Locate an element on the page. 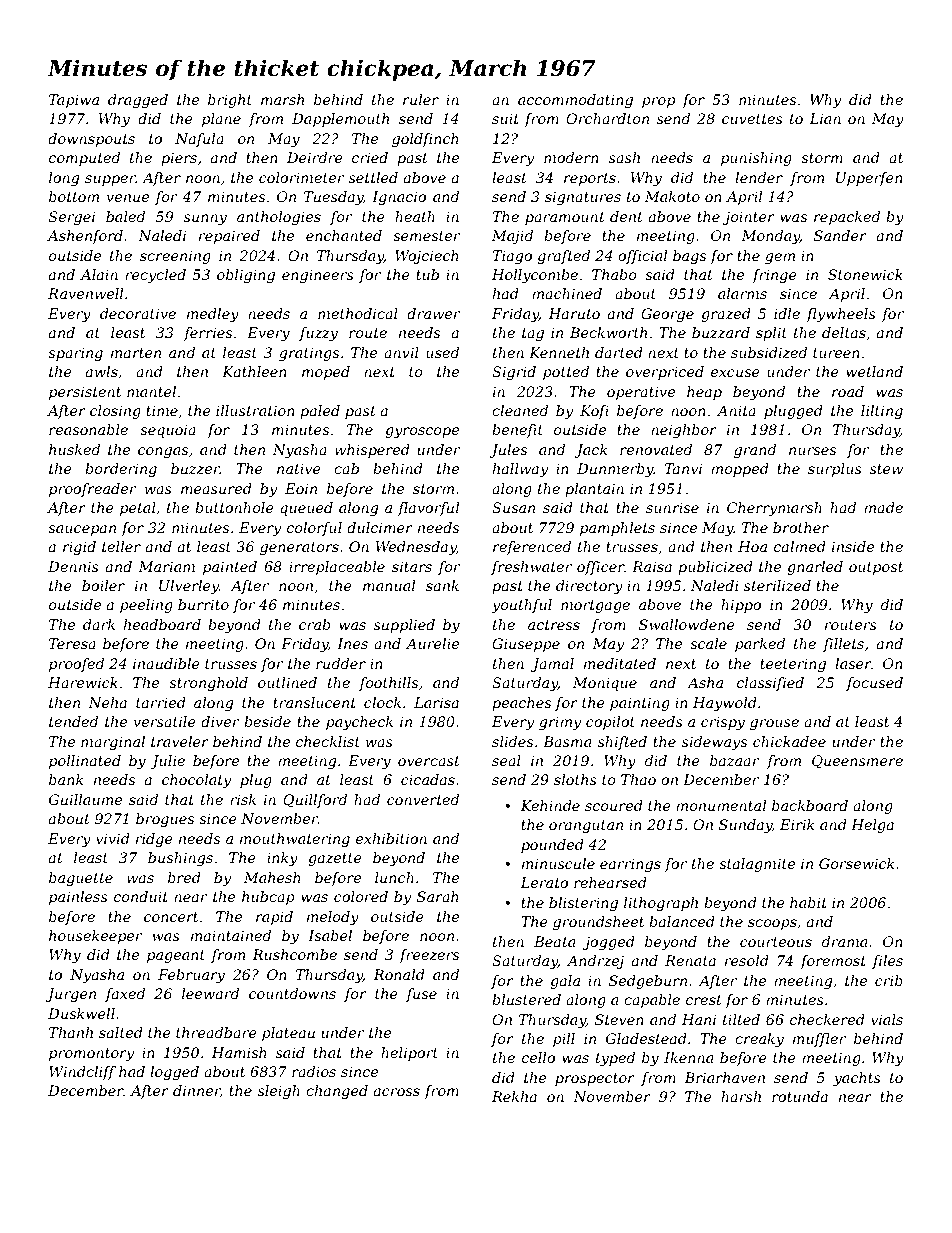 This document has height=1233, width=952. punishing is located at coordinates (756, 159).
